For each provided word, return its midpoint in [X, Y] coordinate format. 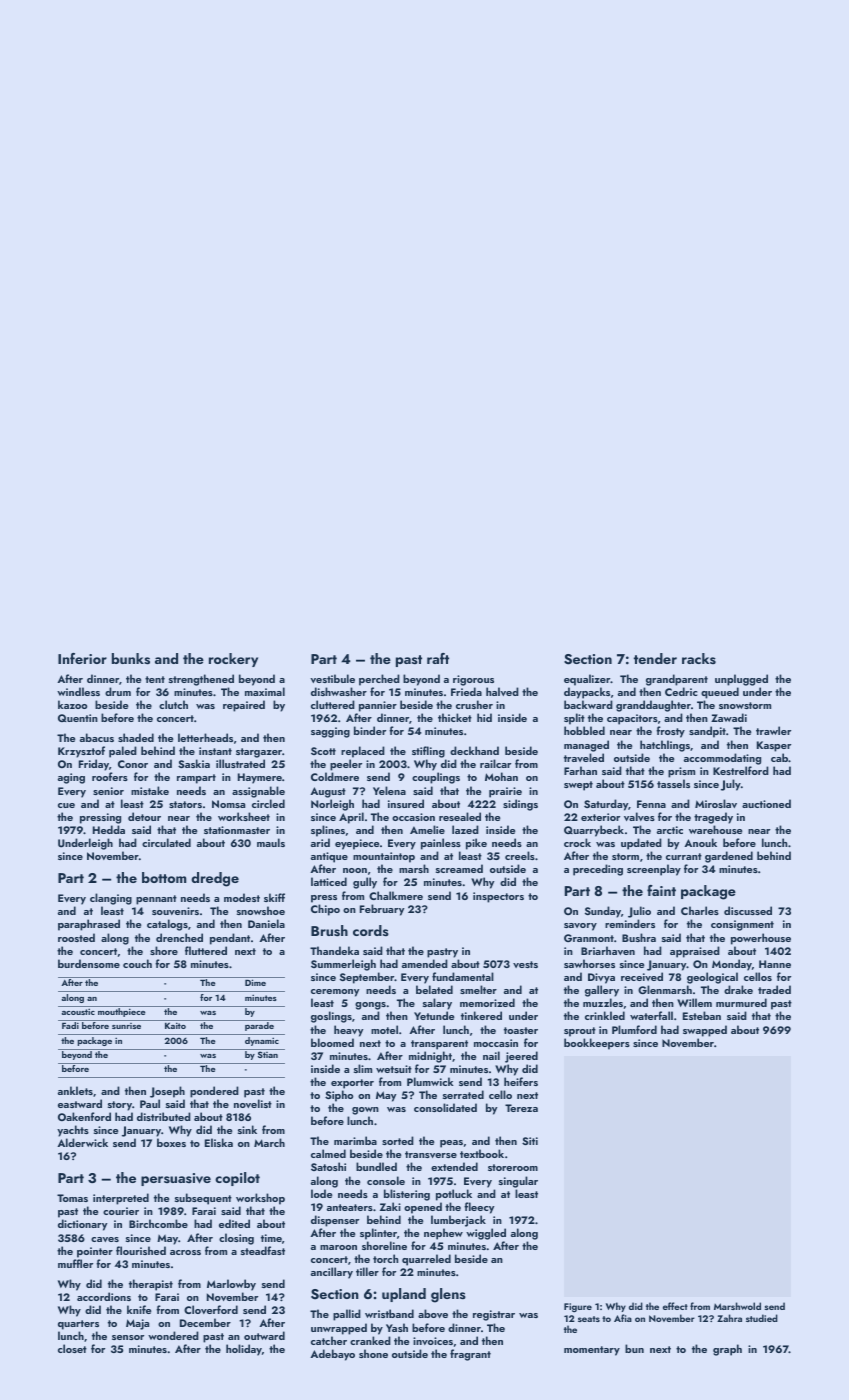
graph [727, 1350]
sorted [398, 1140]
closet [72, 1348]
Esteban [702, 1015]
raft [438, 658]
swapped [705, 1031]
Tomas [72, 1198]
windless [78, 691]
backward [588, 704]
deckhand [474, 750]
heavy [348, 1031]
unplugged [741, 680]
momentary [592, 1351]
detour [144, 816]
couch [137, 963]
